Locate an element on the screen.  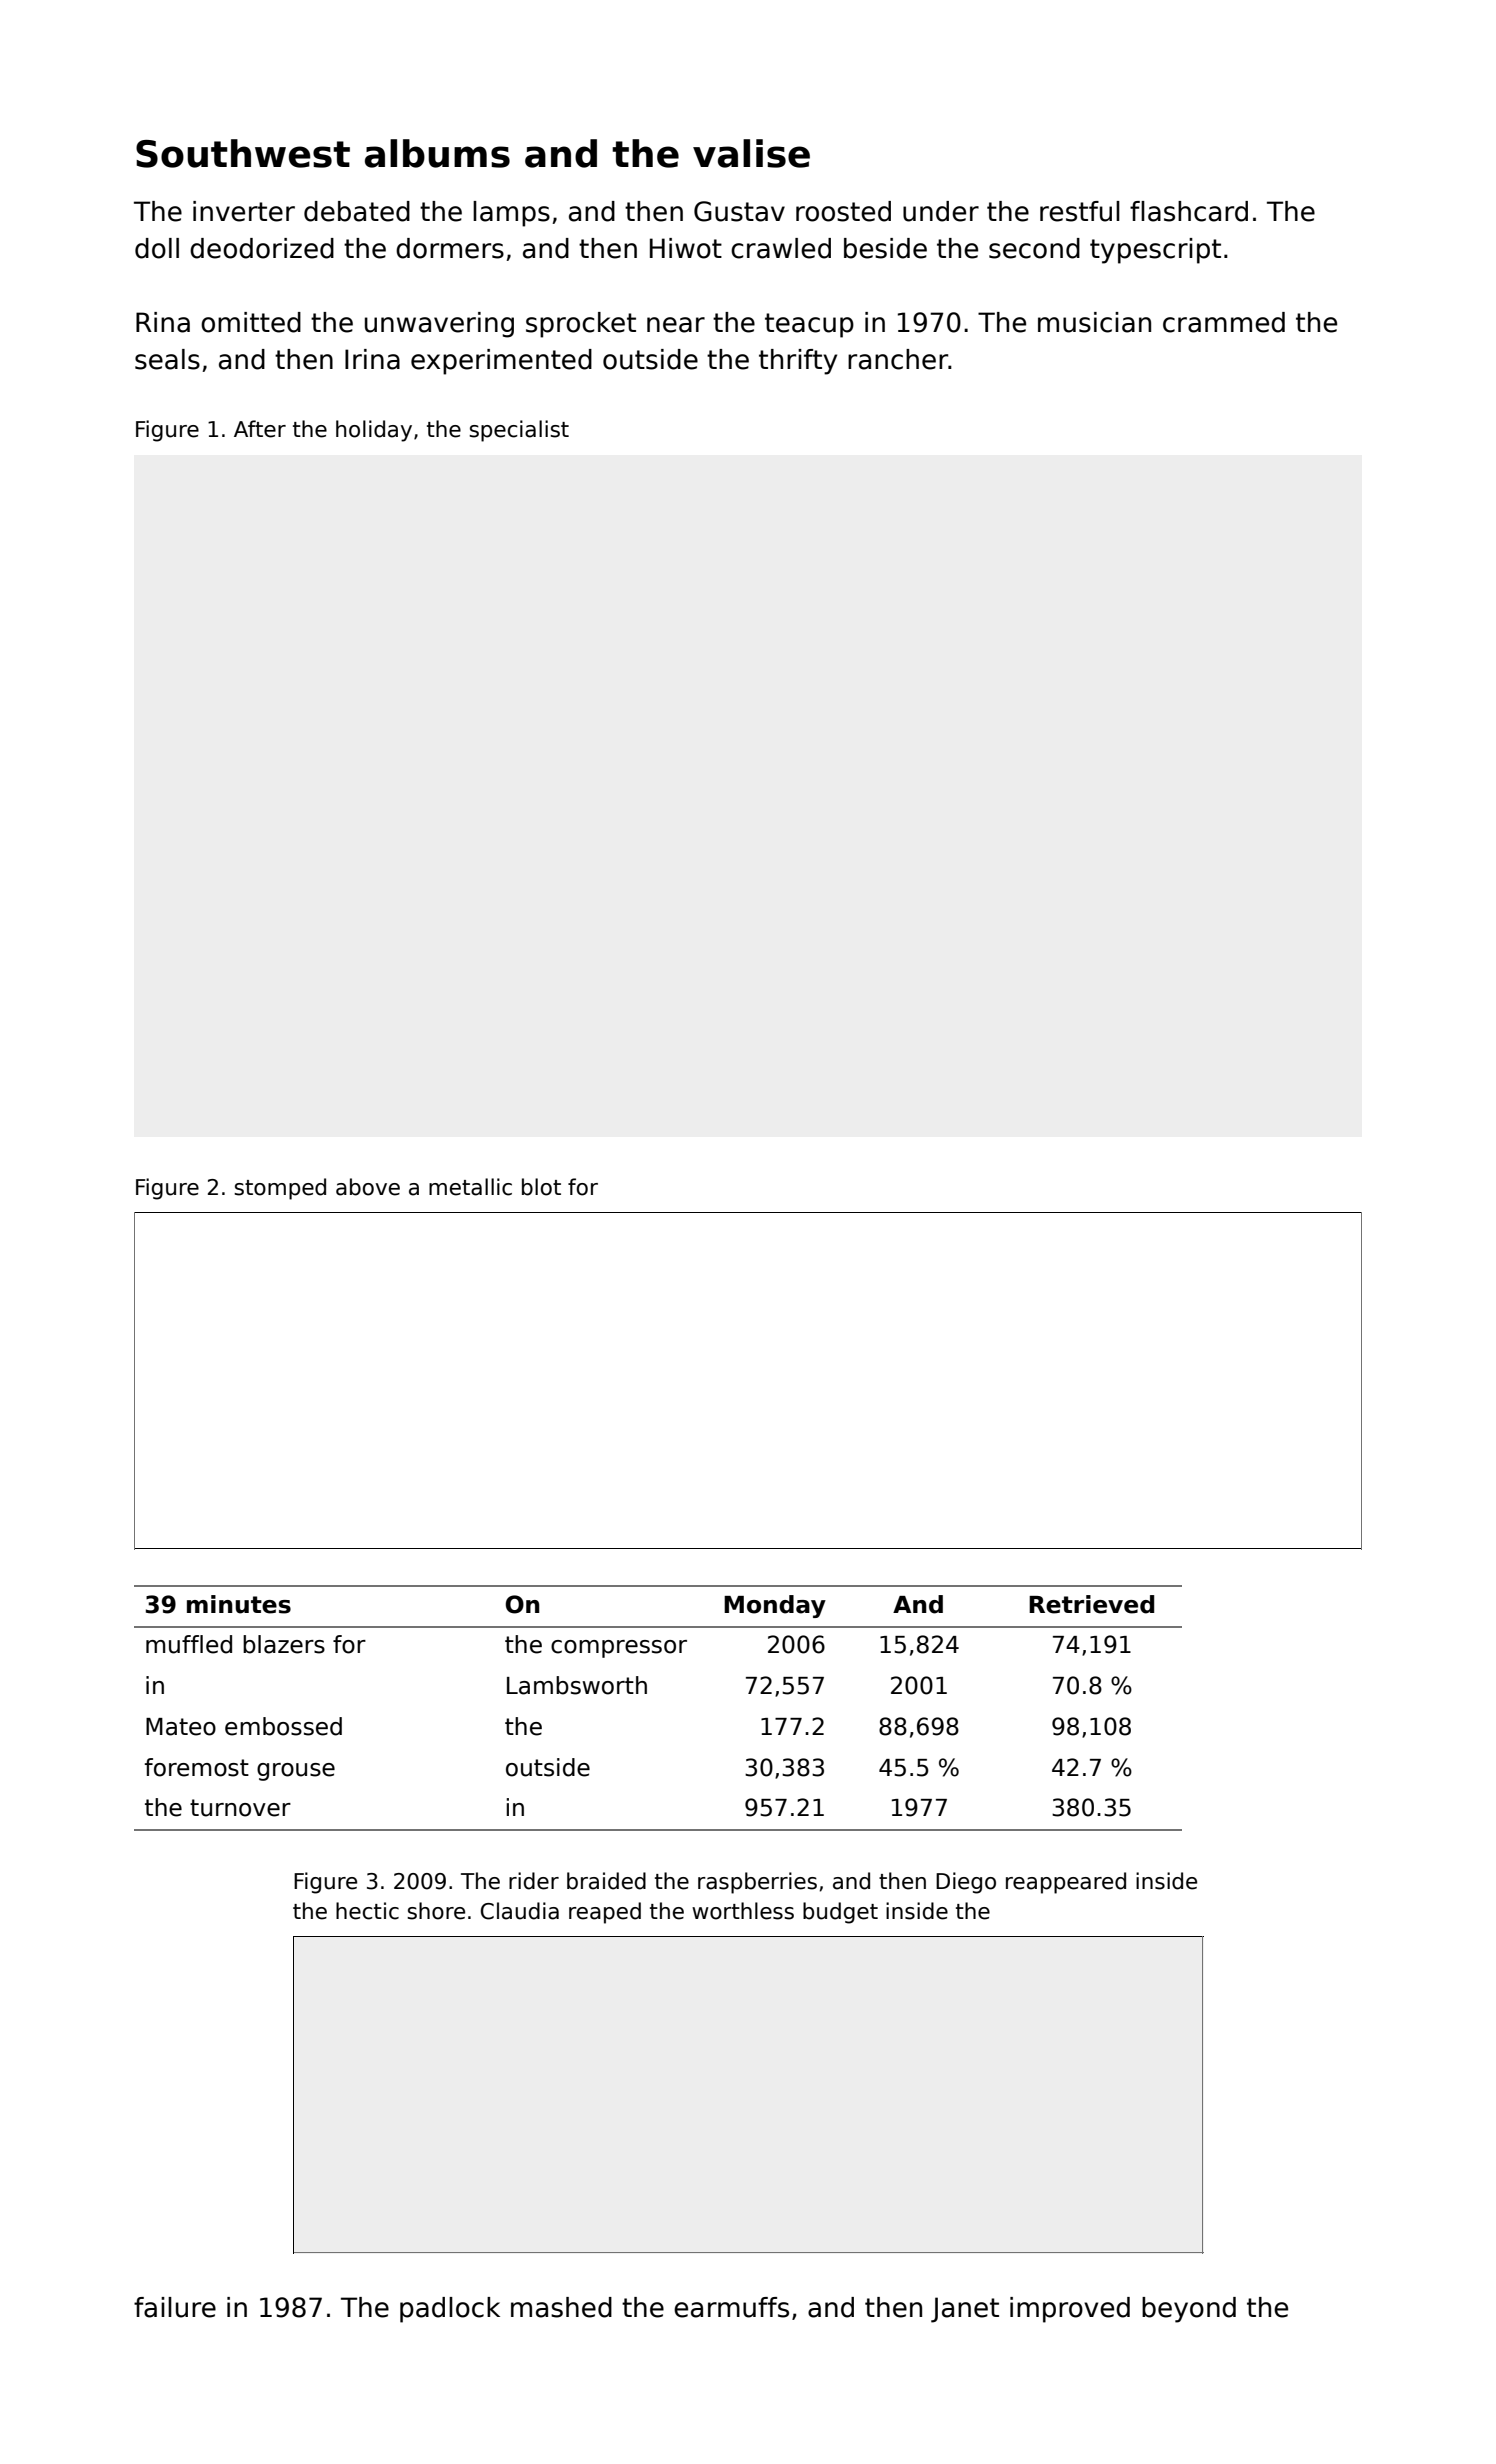
After is located at coordinates (260, 429).
